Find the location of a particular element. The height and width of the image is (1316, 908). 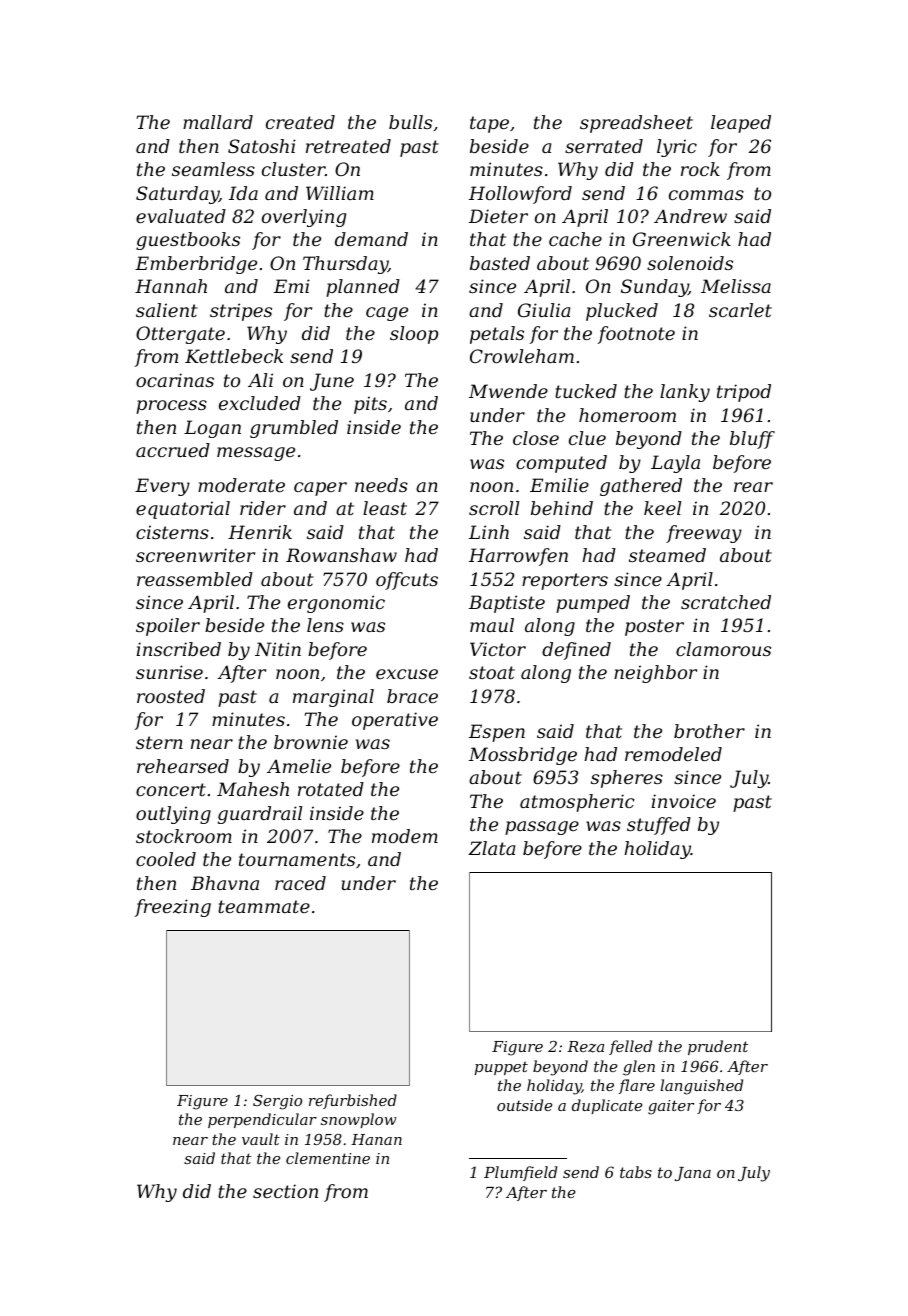

mallard is located at coordinates (218, 122).
